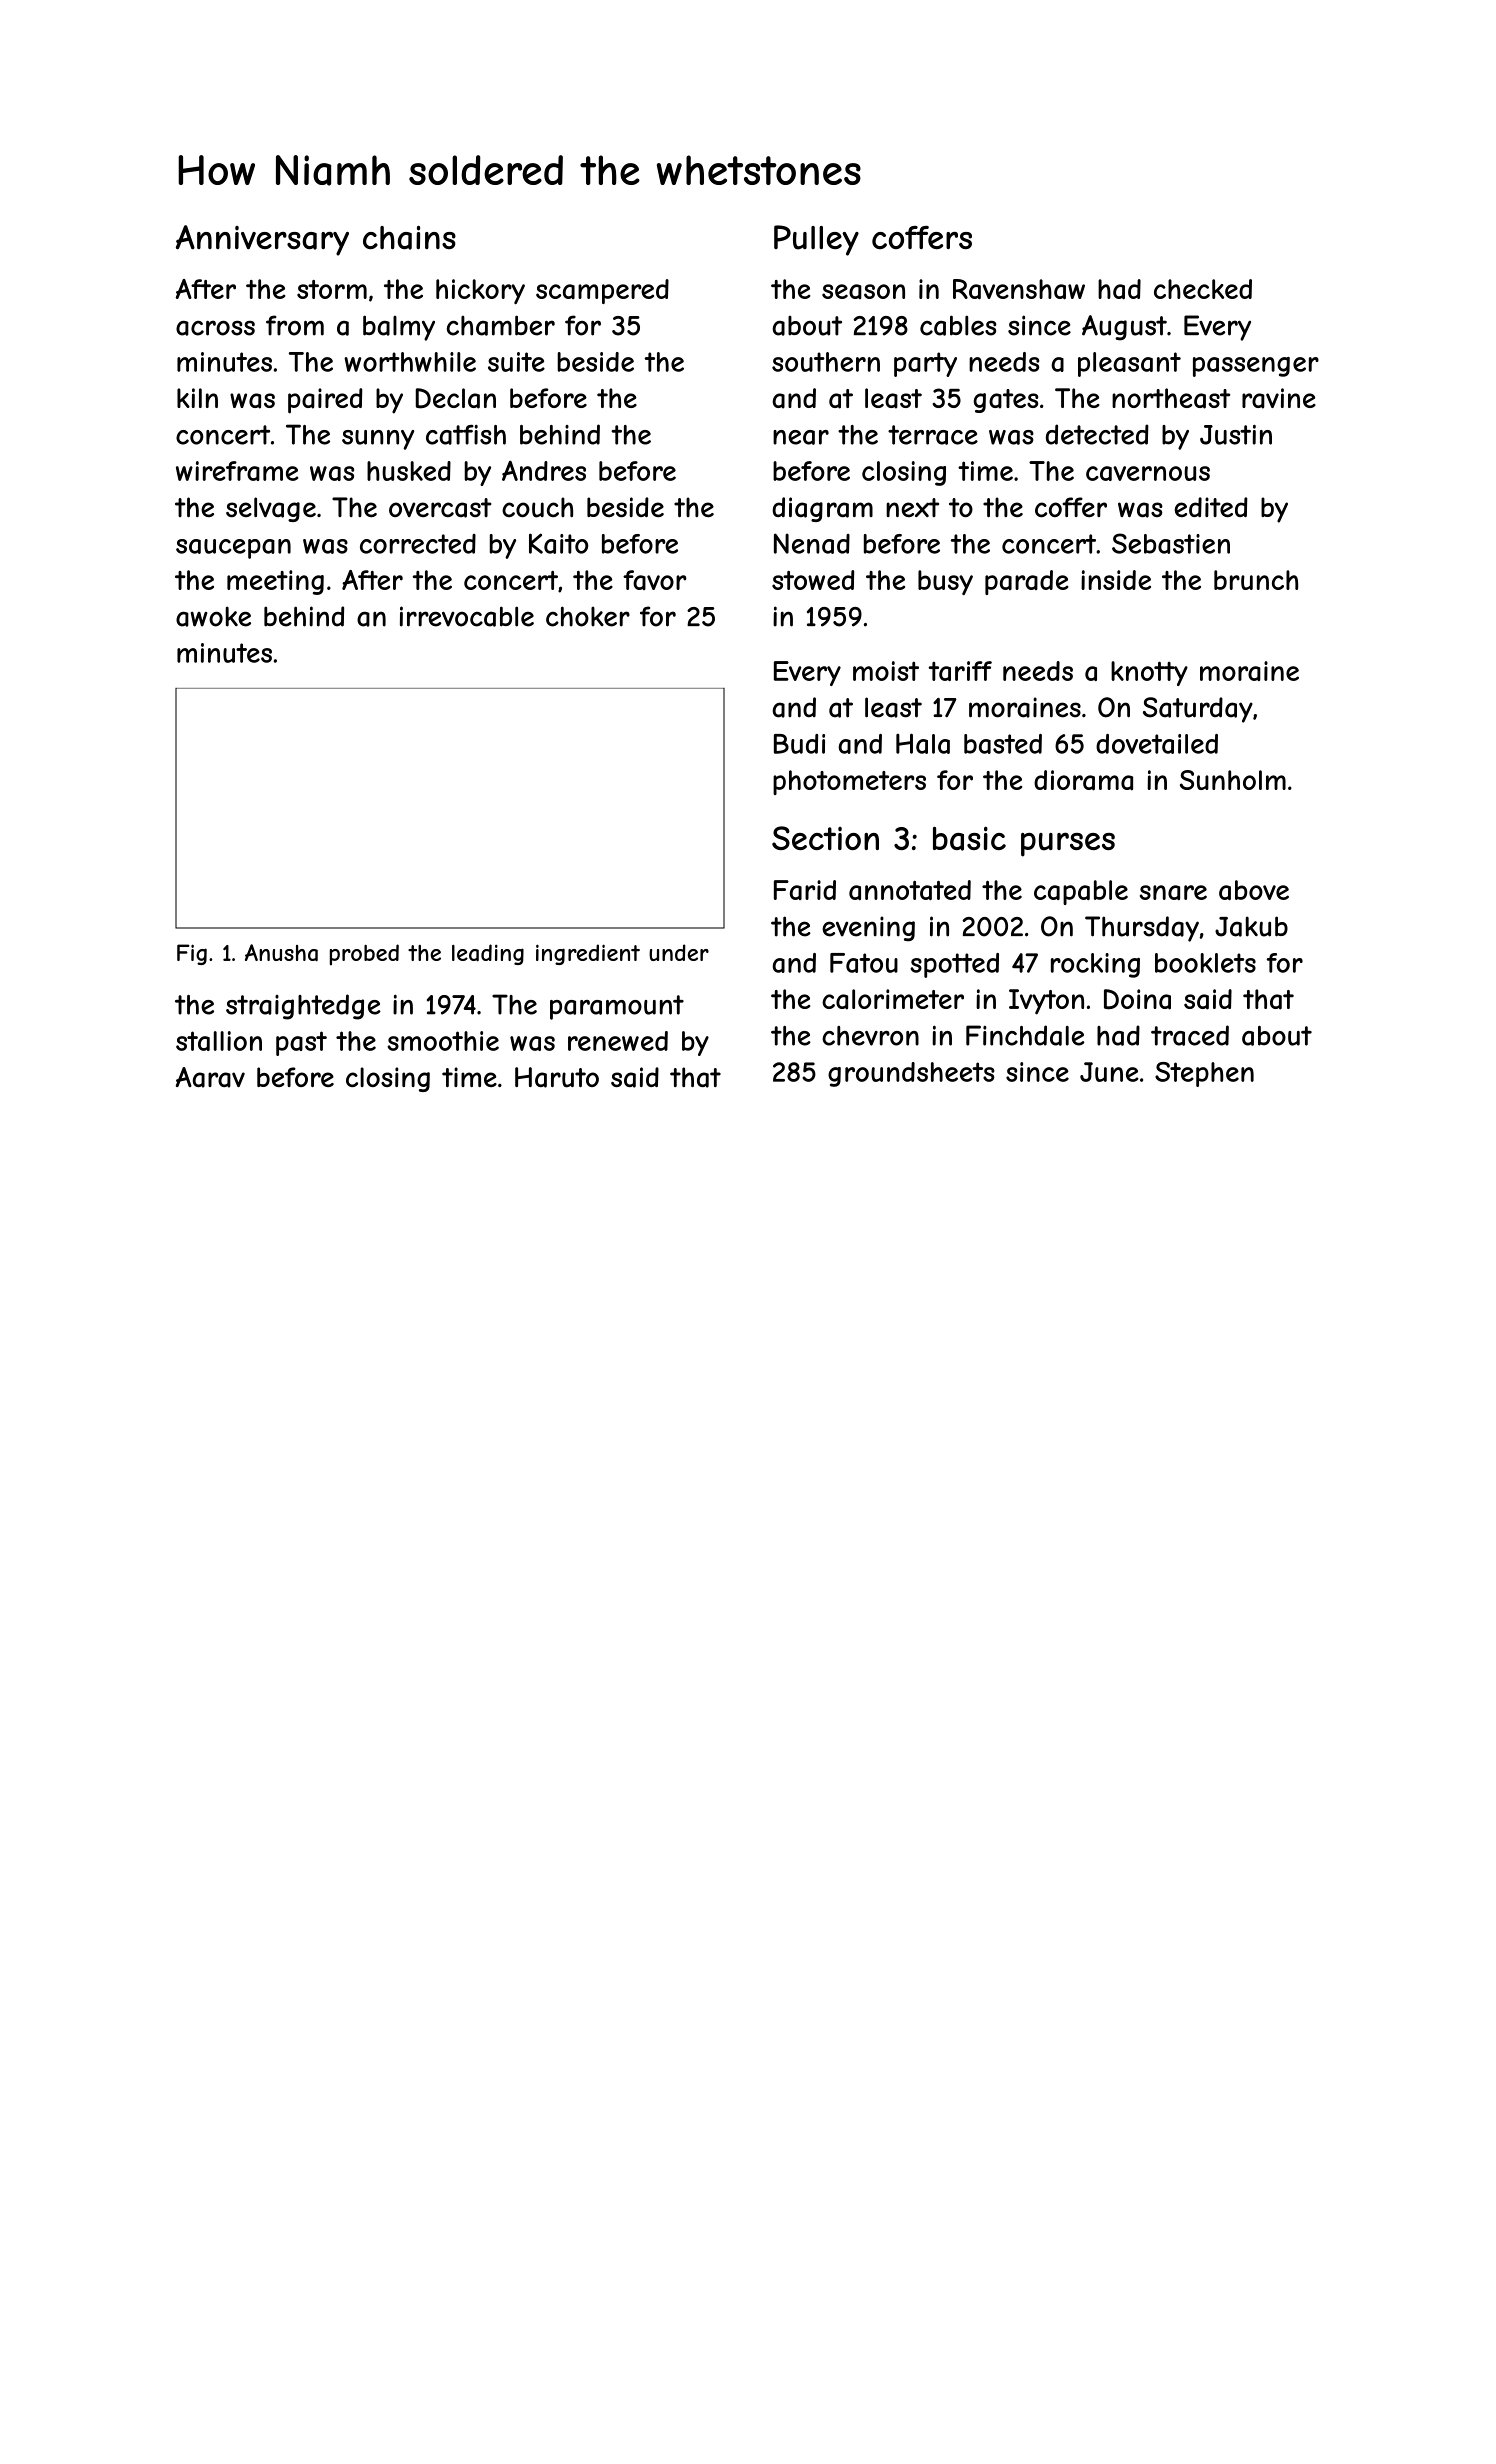 The height and width of the page is (2464, 1496). Describe the element at coordinates (213, 616) in the page. I see `awoke` at that location.
